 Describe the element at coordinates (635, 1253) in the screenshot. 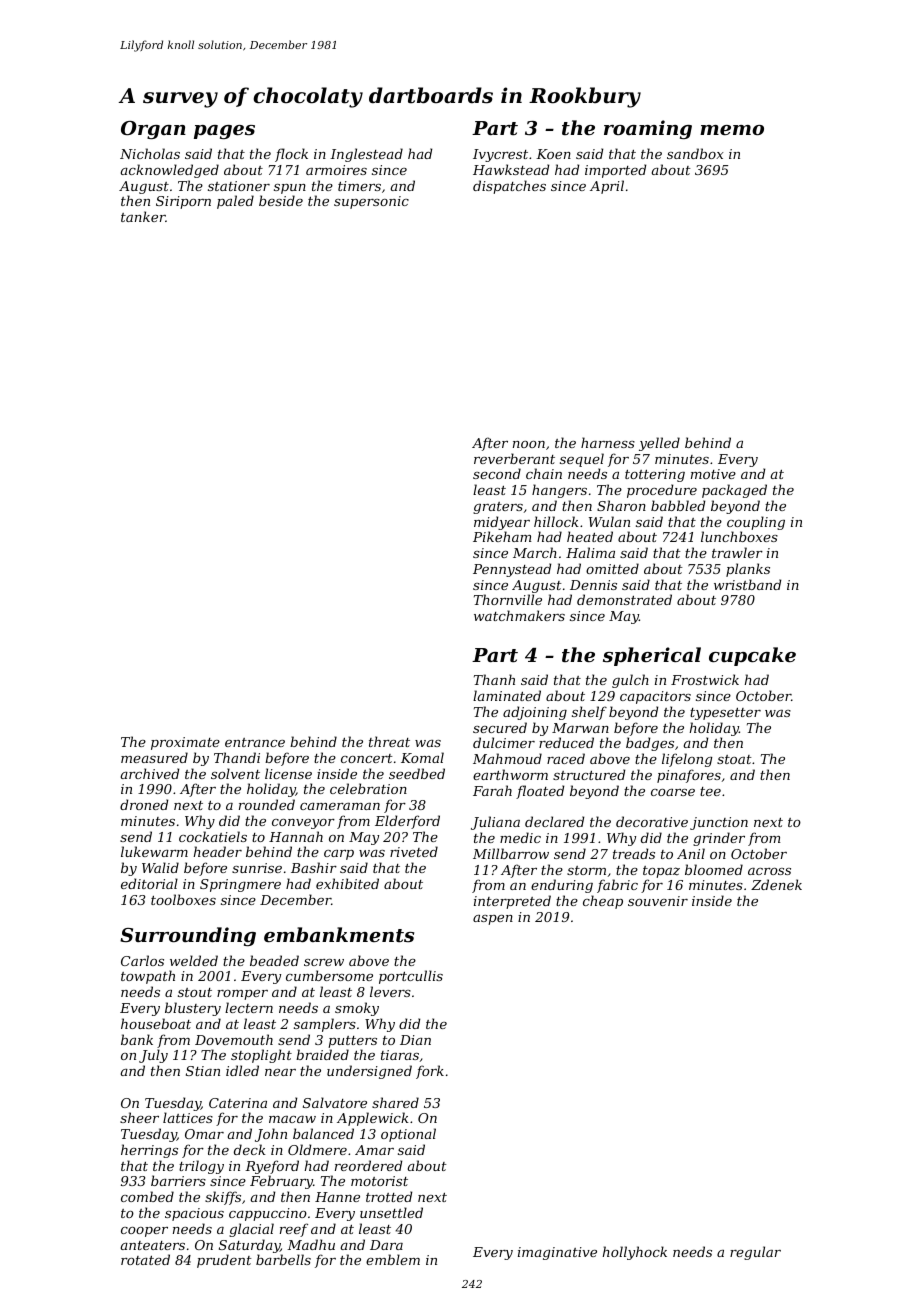

I see `hollyhock` at that location.
